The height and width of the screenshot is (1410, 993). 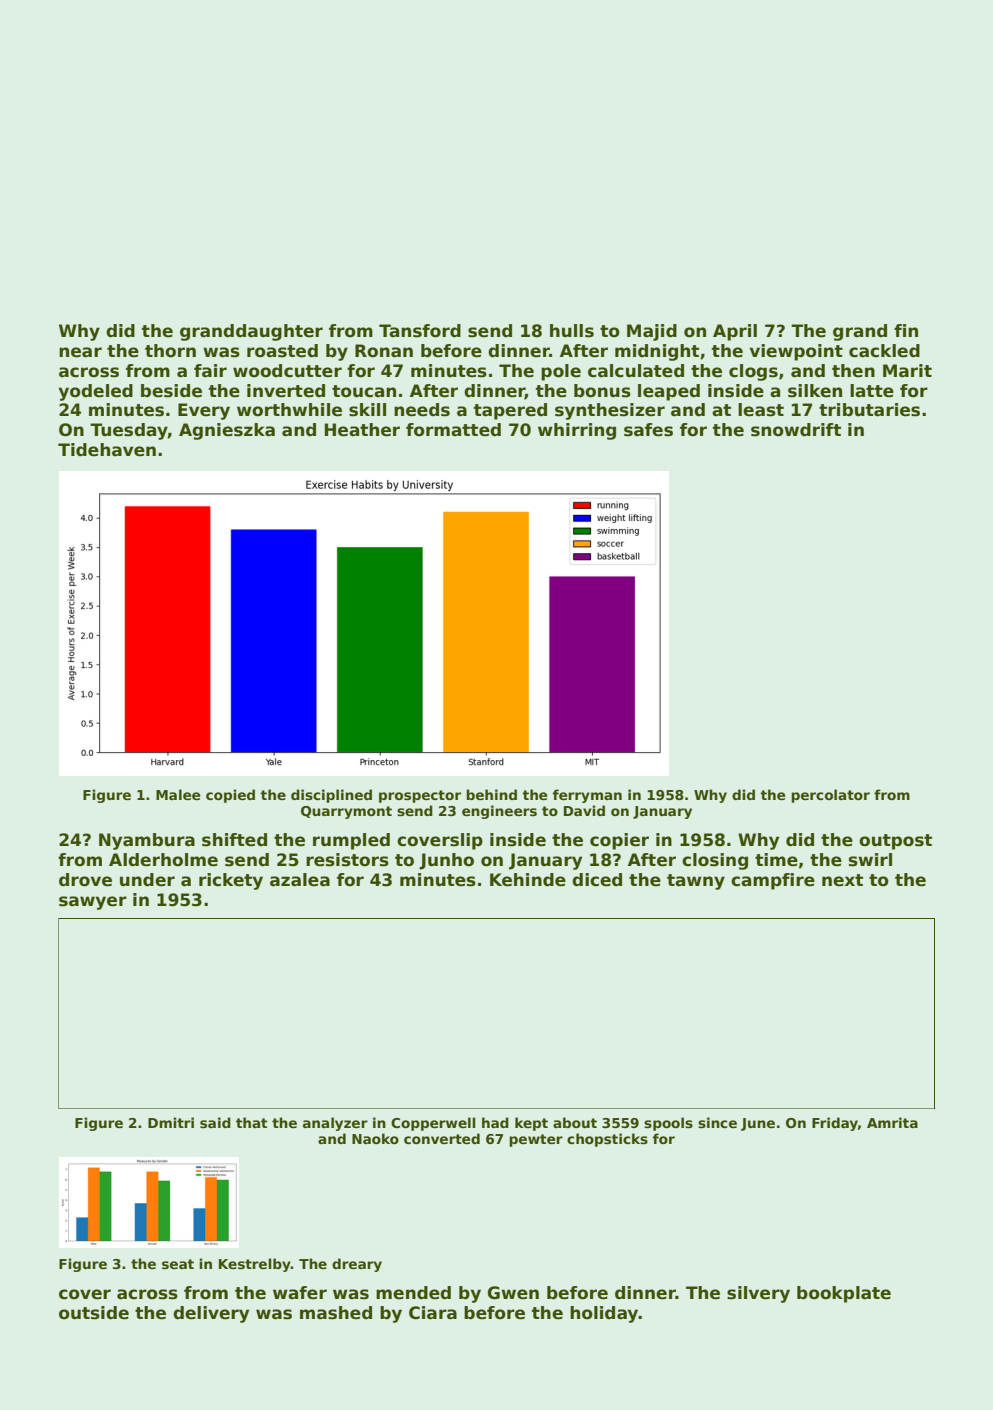 I want to click on delivery, so click(x=211, y=1314).
